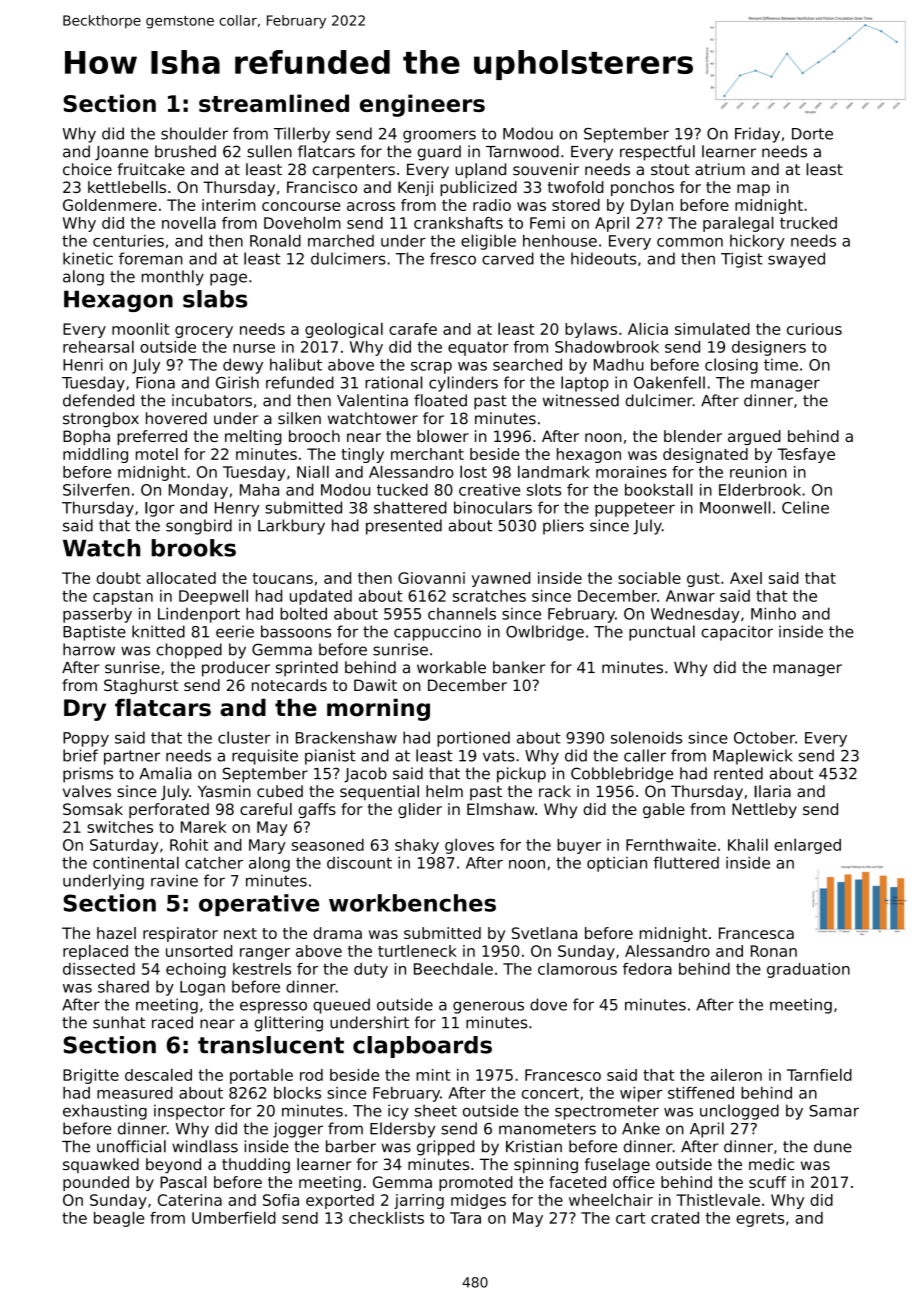 Image resolution: width=924 pixels, height=1308 pixels. Describe the element at coordinates (234, 1217) in the page. I see `Umberfield` at that location.
